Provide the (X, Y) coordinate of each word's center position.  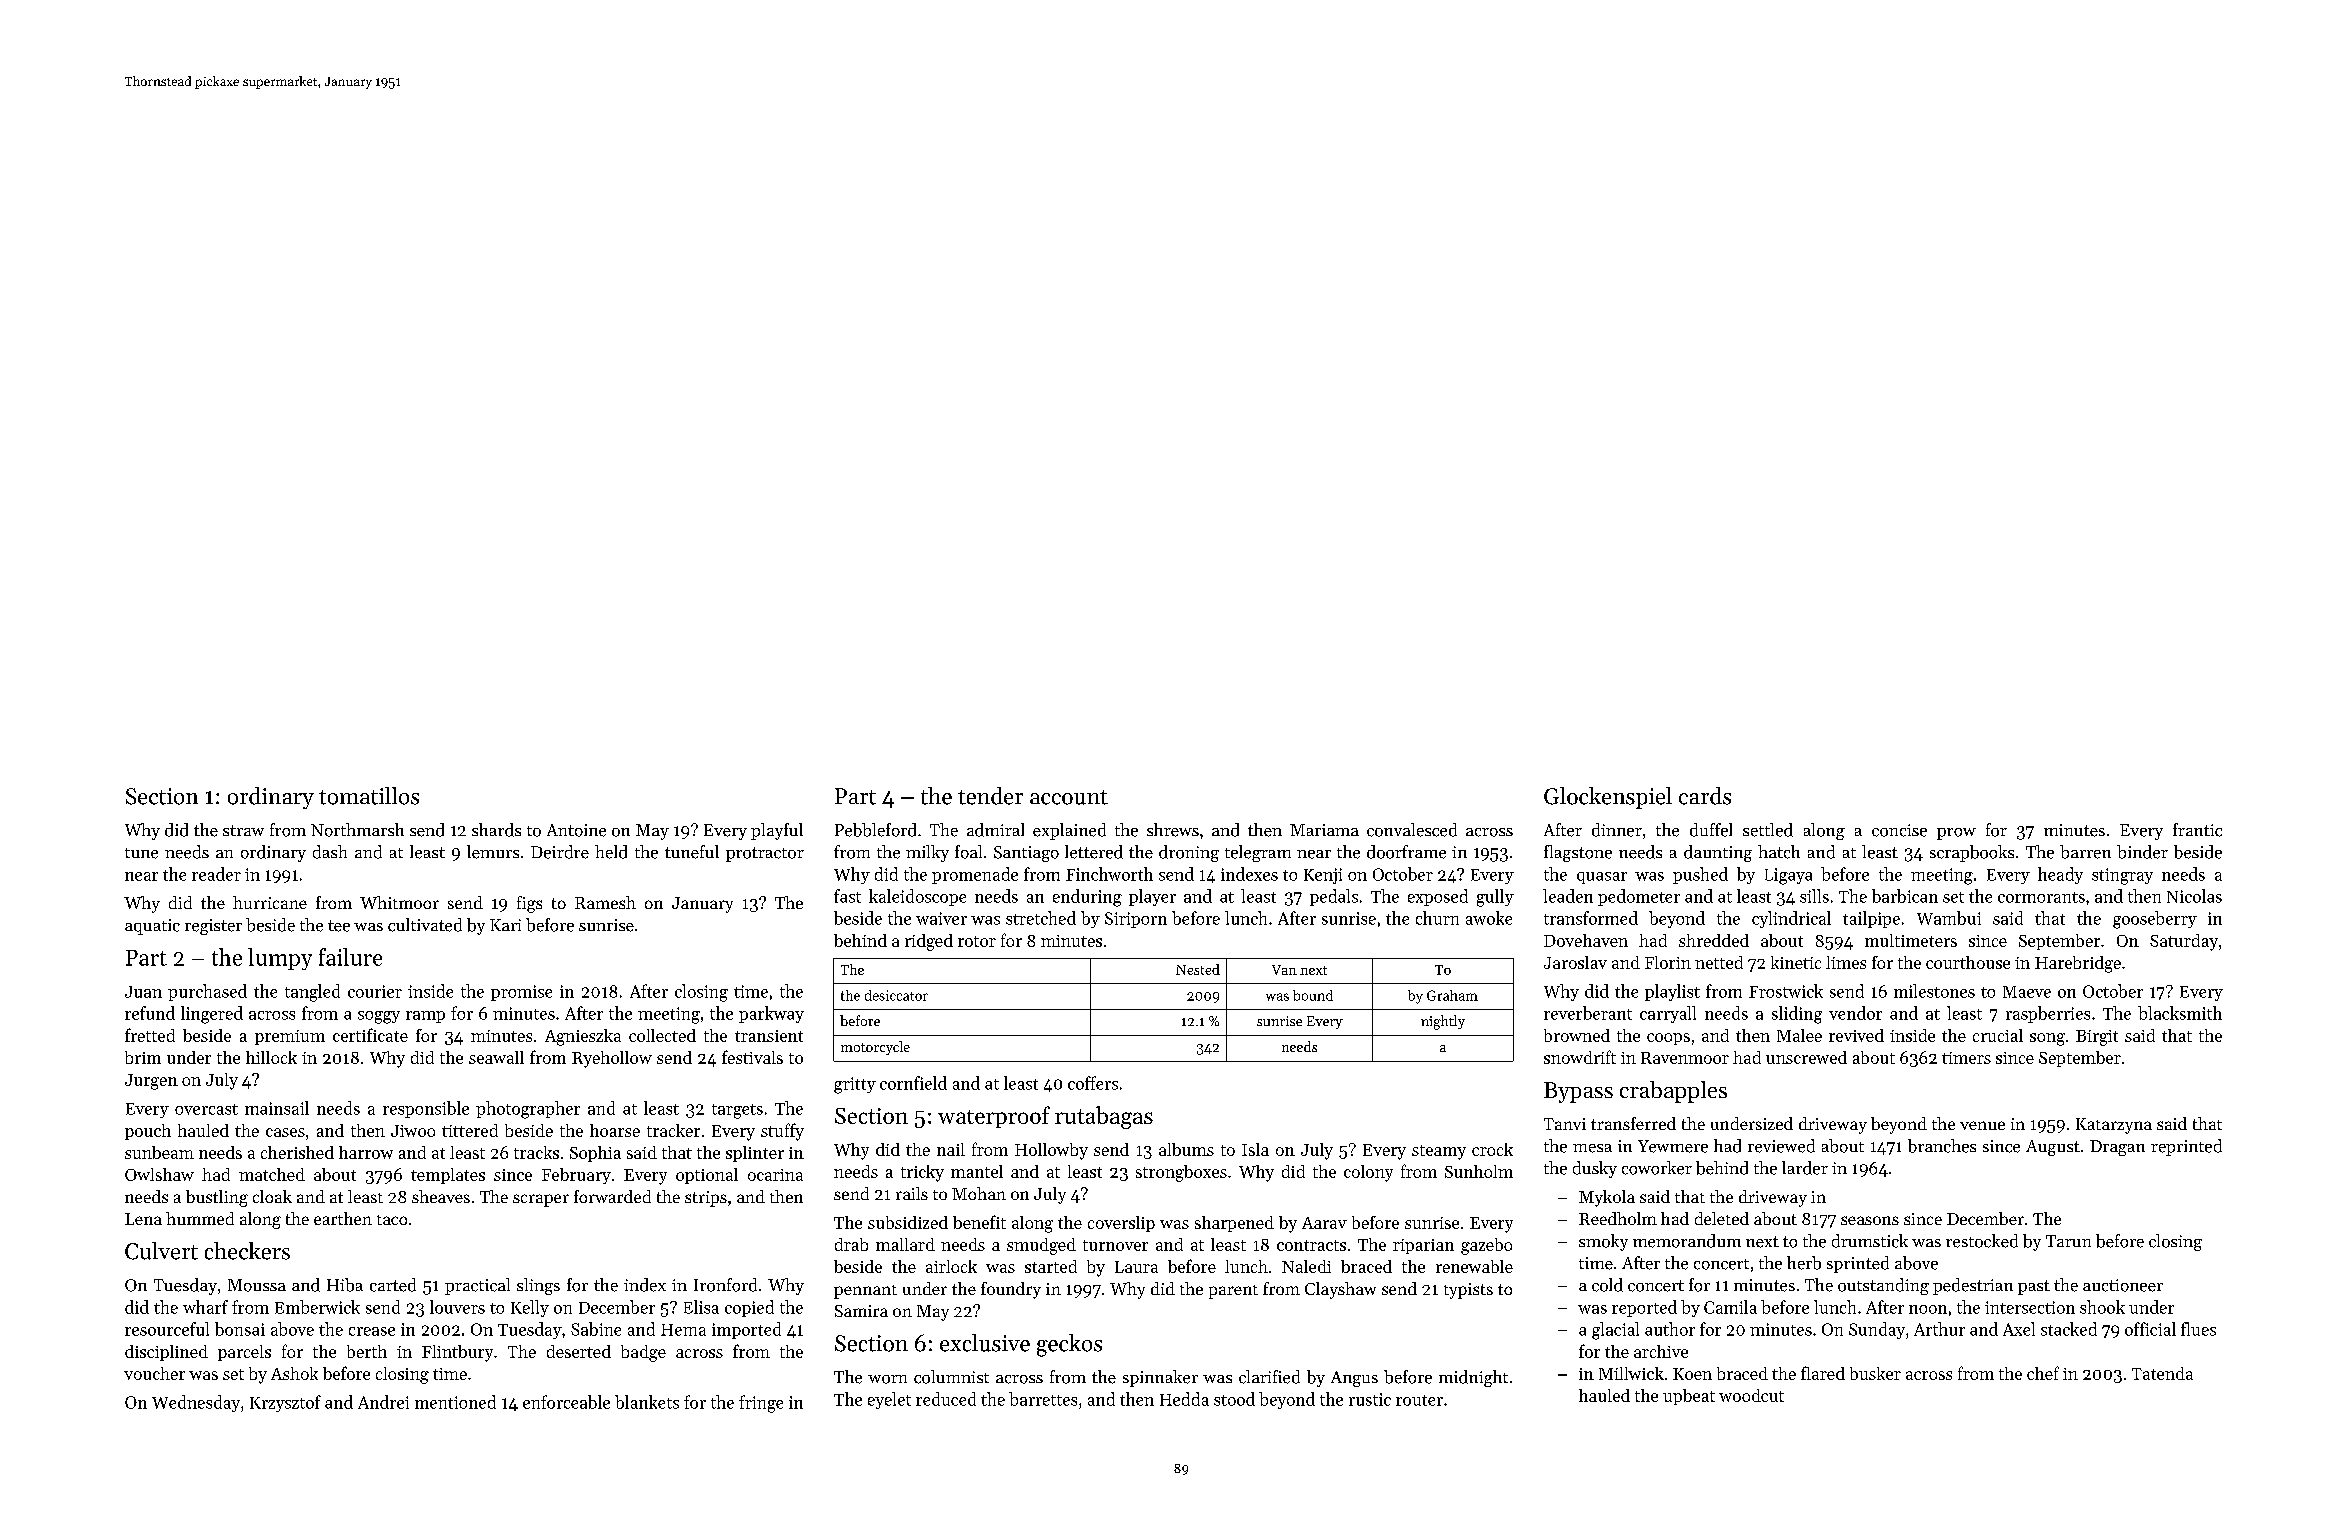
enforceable (566, 1402)
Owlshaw (159, 1174)
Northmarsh (357, 830)
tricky (922, 1173)
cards (1705, 796)
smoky (1603, 1242)
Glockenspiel (1608, 798)
